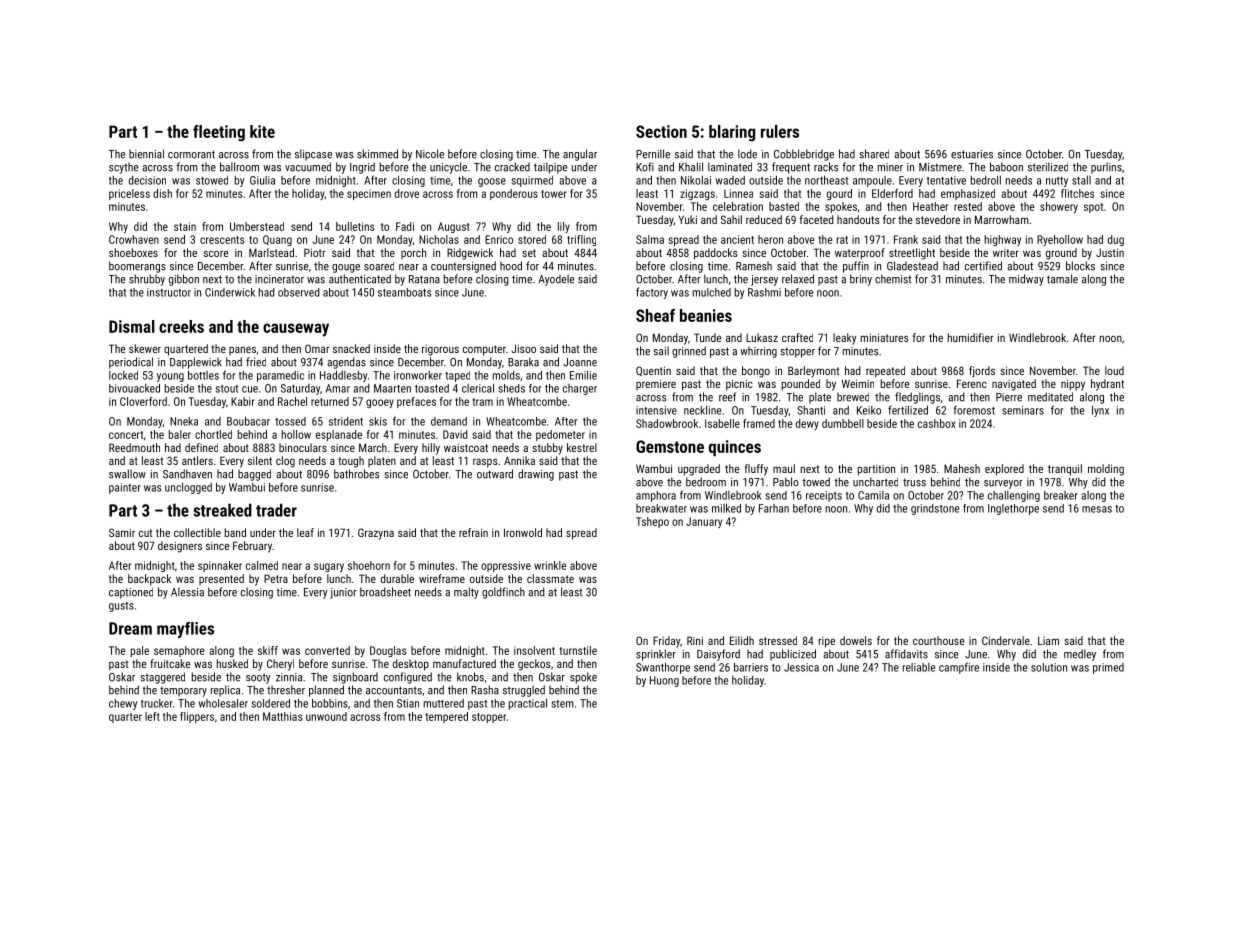 The image size is (1233, 952). What do you see at coordinates (492, 182) in the image?
I see `goose` at bounding box center [492, 182].
